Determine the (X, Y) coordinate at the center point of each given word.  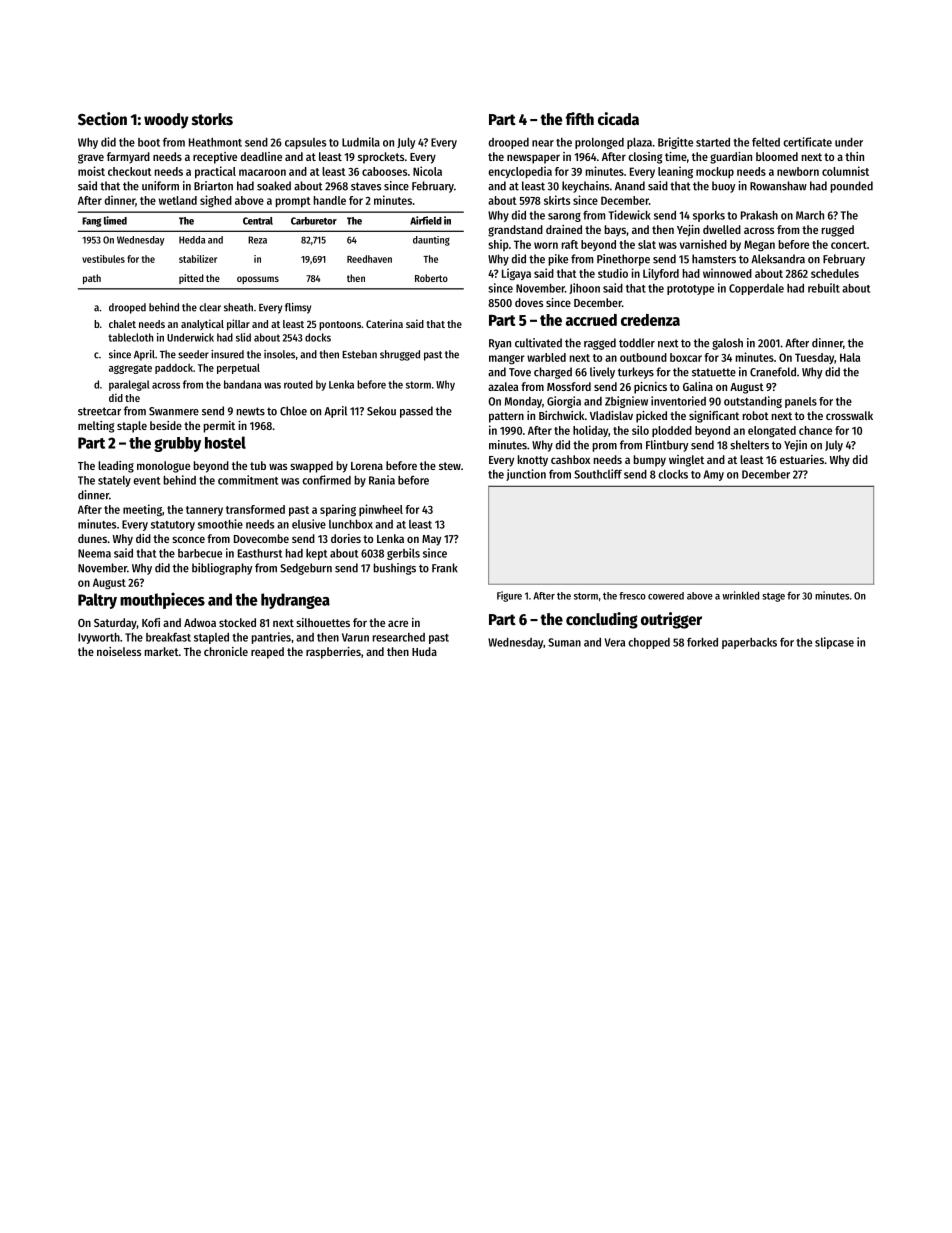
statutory (173, 526)
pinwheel (381, 510)
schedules (835, 273)
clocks (673, 474)
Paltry (97, 601)
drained (564, 229)
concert (849, 245)
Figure (509, 596)
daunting (431, 241)
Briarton (213, 186)
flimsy (298, 308)
